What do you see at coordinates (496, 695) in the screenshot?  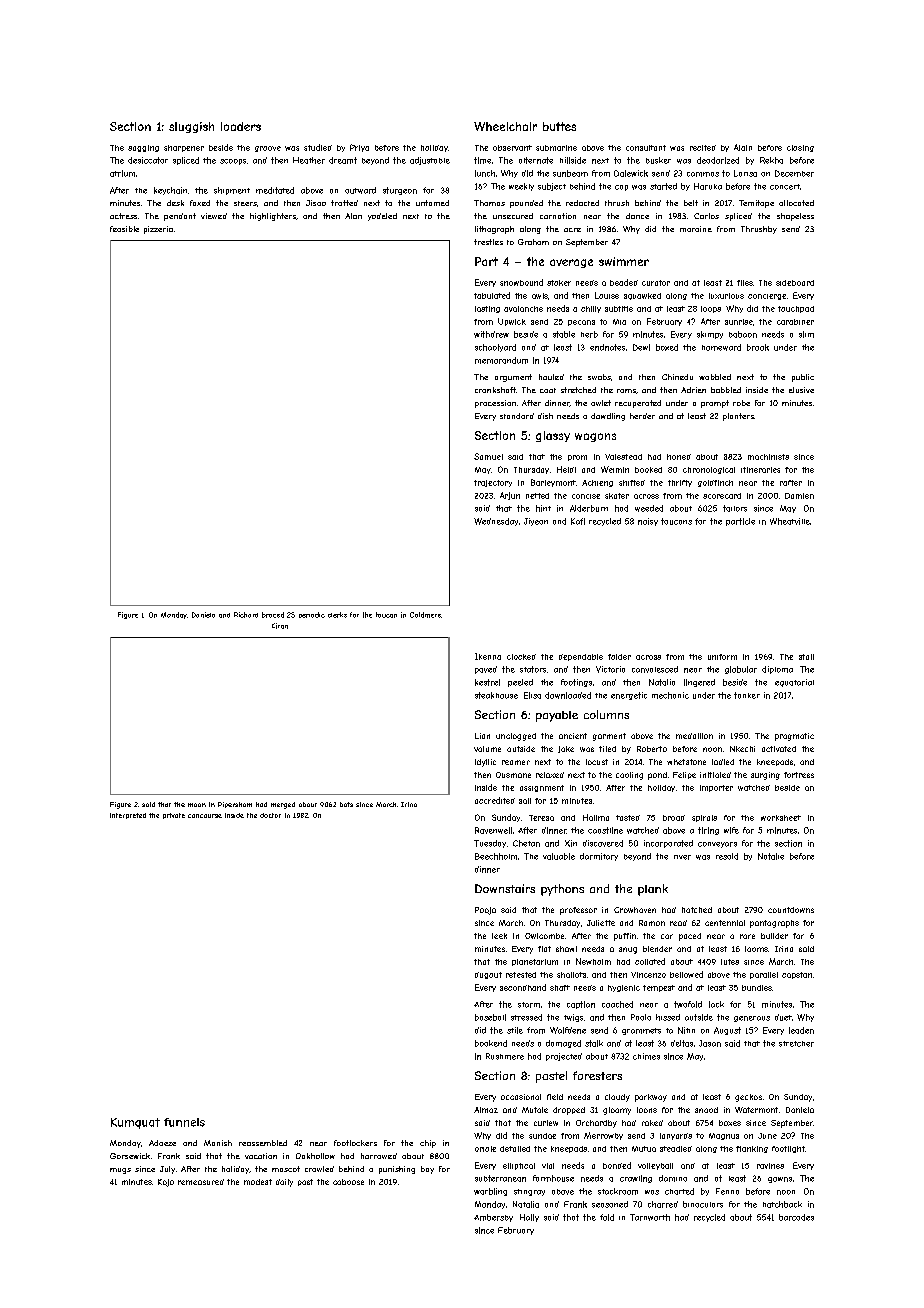 I see `steakhouse` at bounding box center [496, 695].
